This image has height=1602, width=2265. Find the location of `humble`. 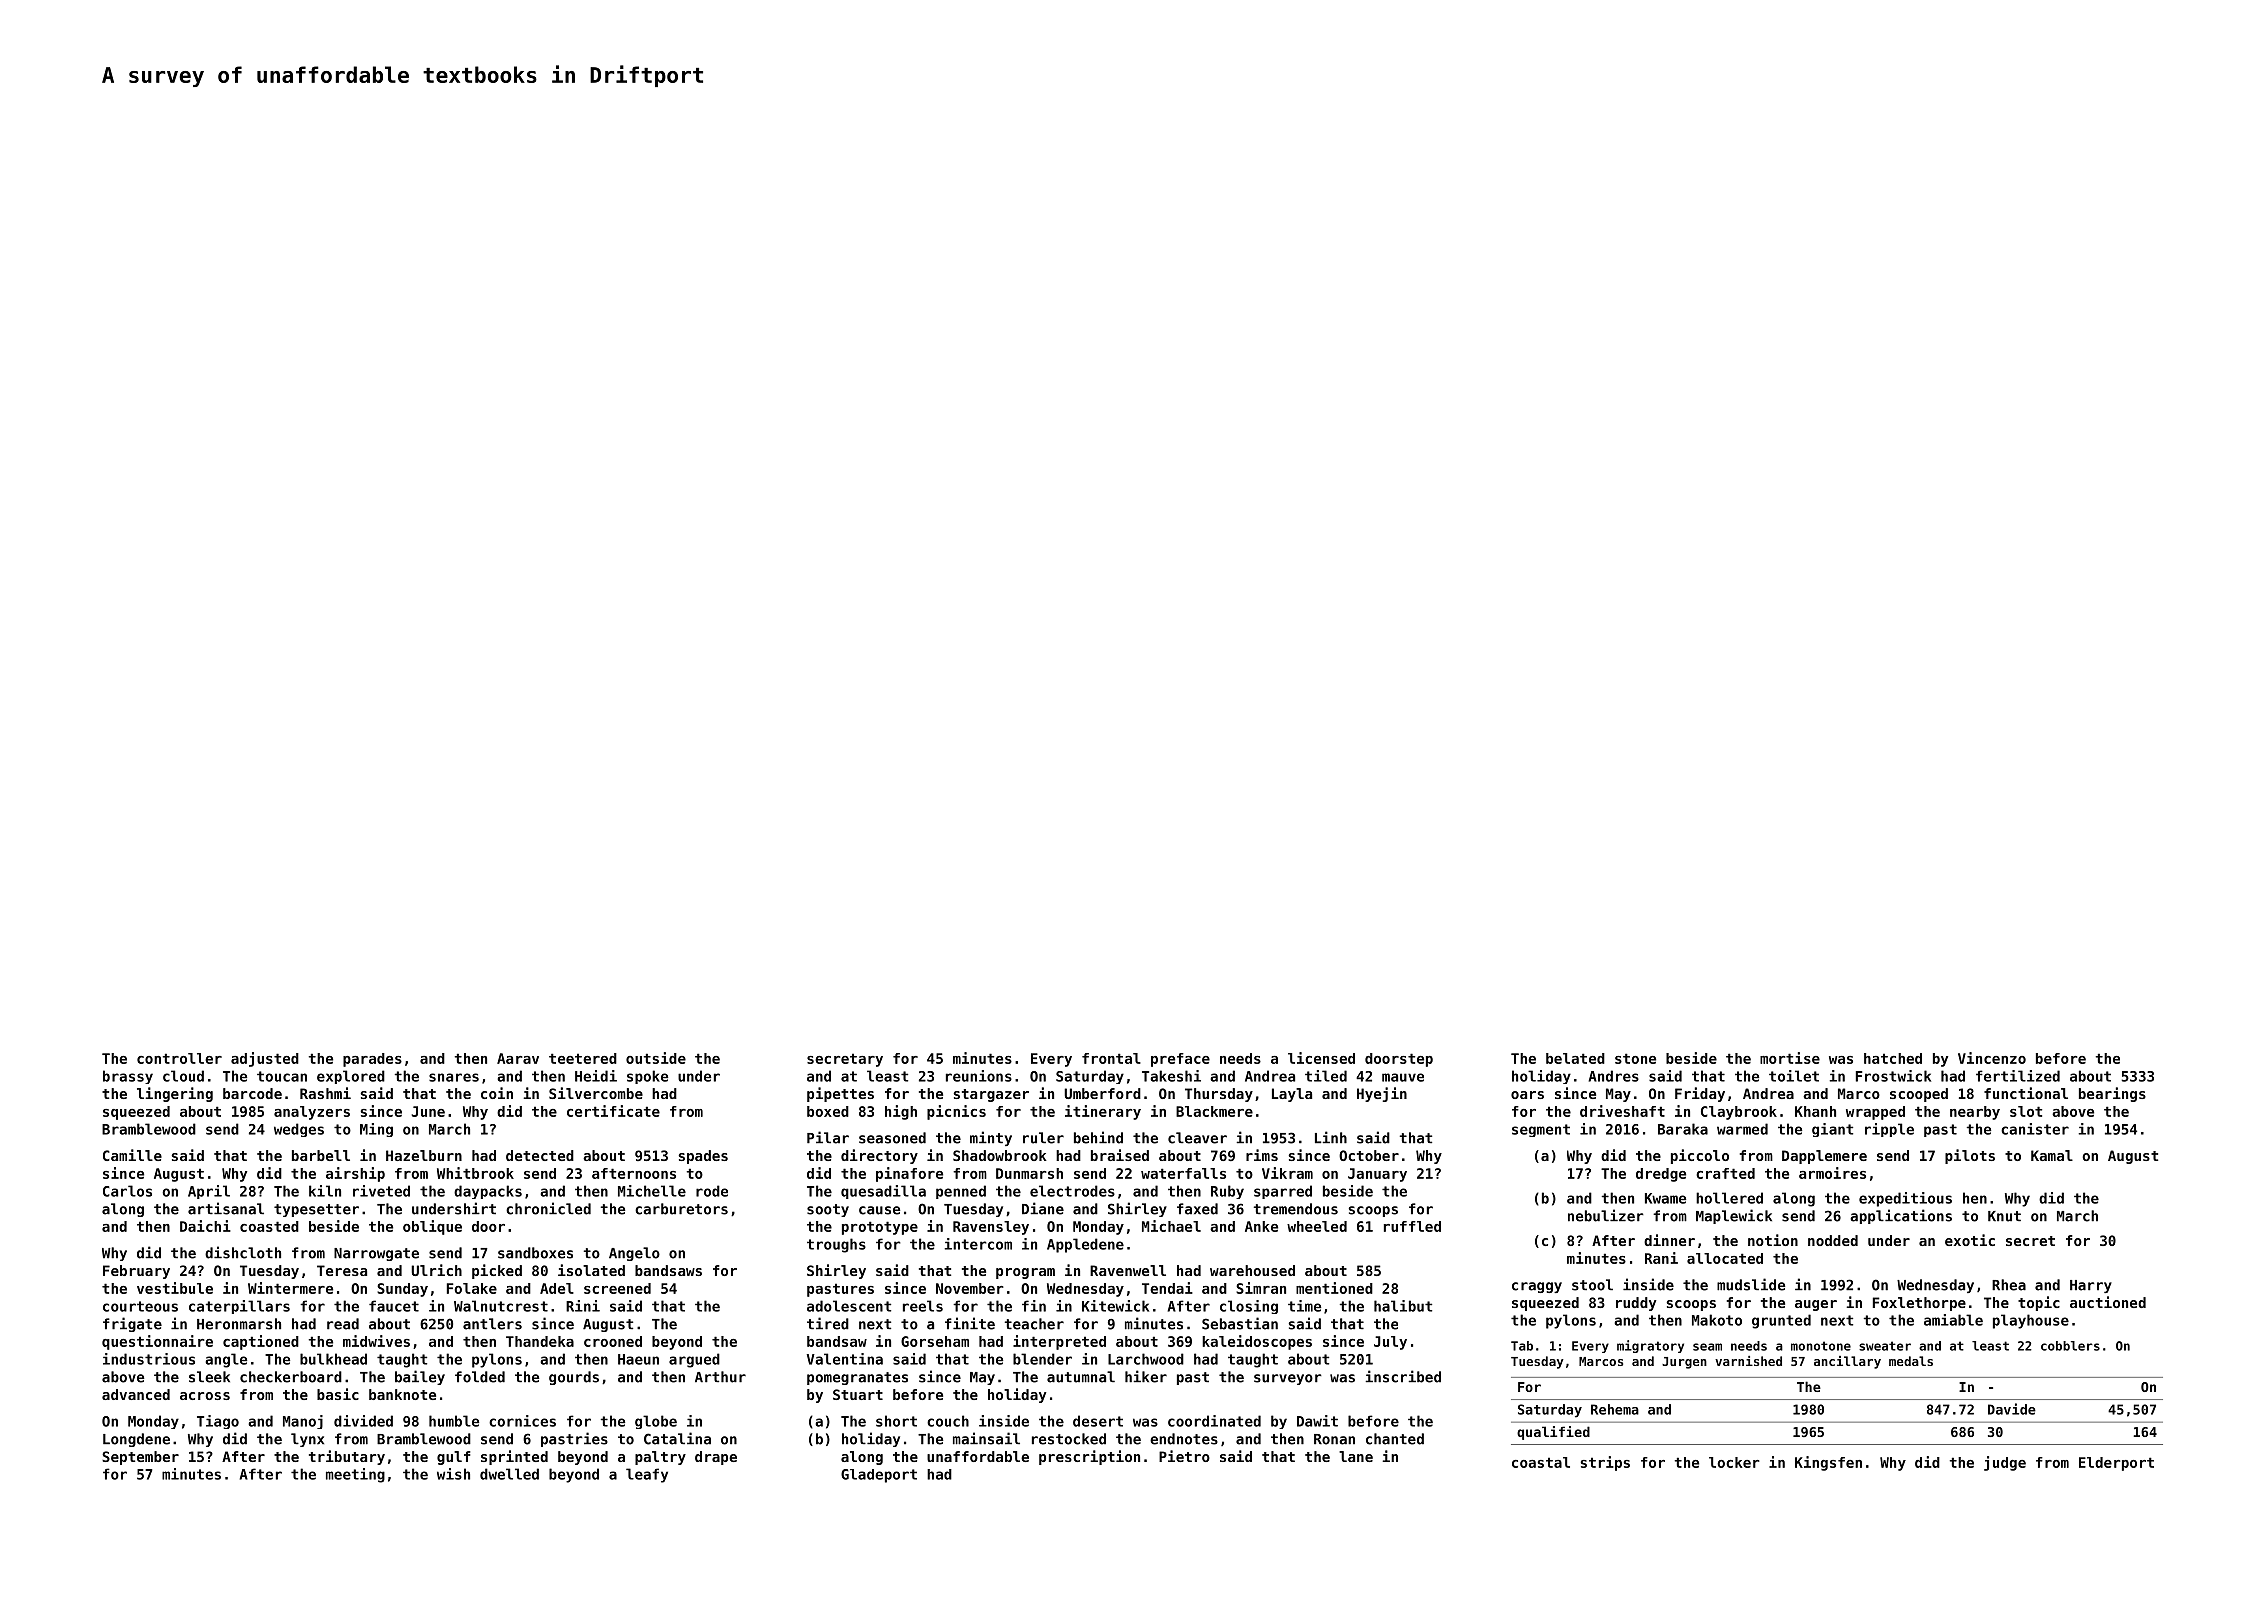

humble is located at coordinates (454, 1421).
